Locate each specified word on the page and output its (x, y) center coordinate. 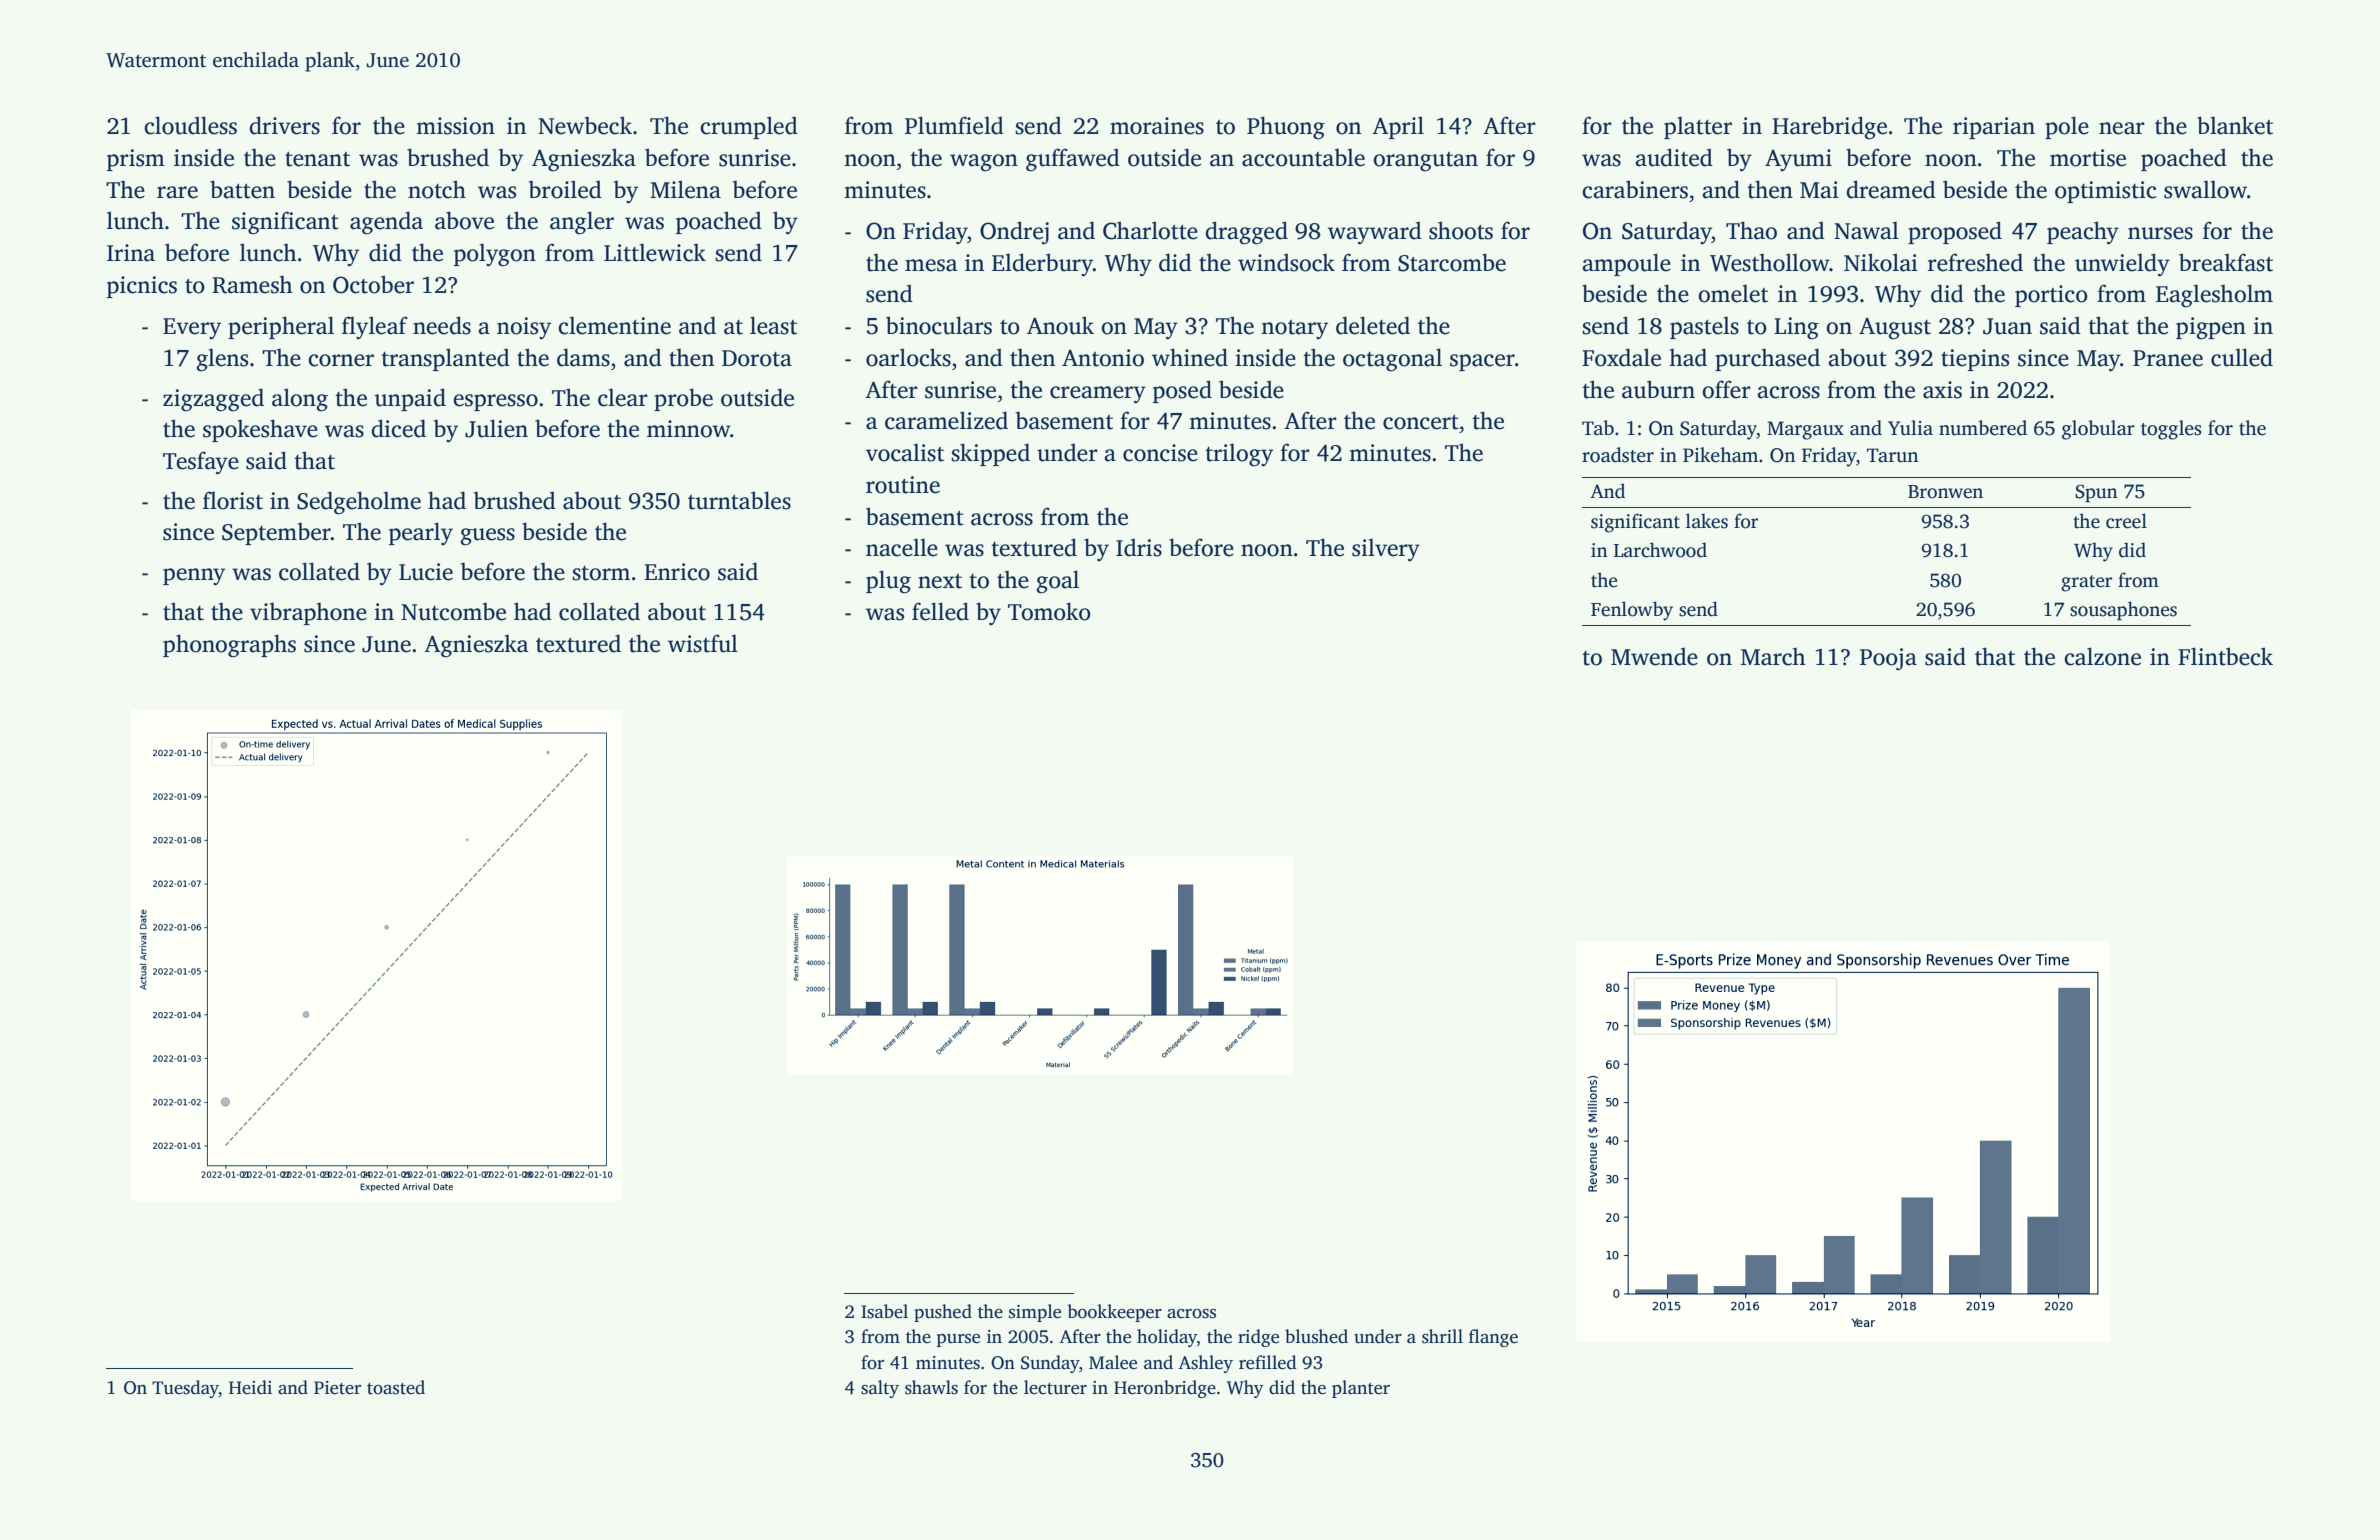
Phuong (1286, 128)
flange (1493, 1338)
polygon (495, 255)
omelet (1733, 293)
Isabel (884, 1311)
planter (1361, 1389)
